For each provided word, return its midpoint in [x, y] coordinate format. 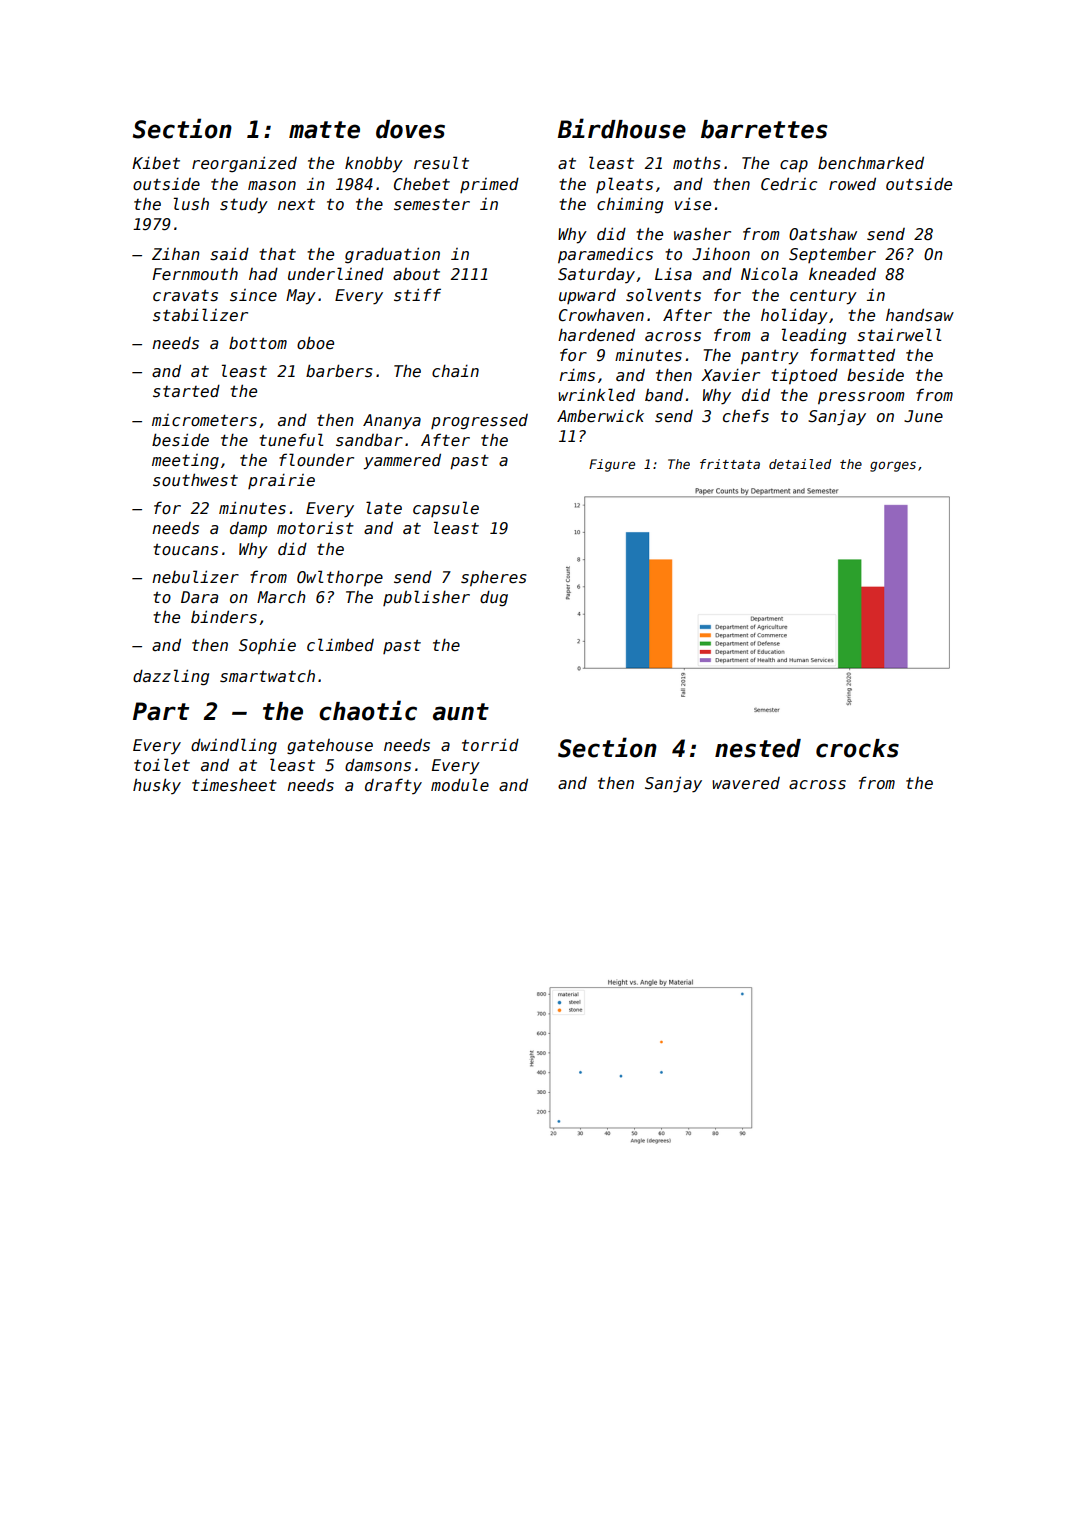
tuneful [291, 439]
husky [157, 786]
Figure [612, 465]
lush [191, 204]
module [460, 784]
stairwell [899, 335]
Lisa [673, 273]
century [823, 297]
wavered [746, 783]
